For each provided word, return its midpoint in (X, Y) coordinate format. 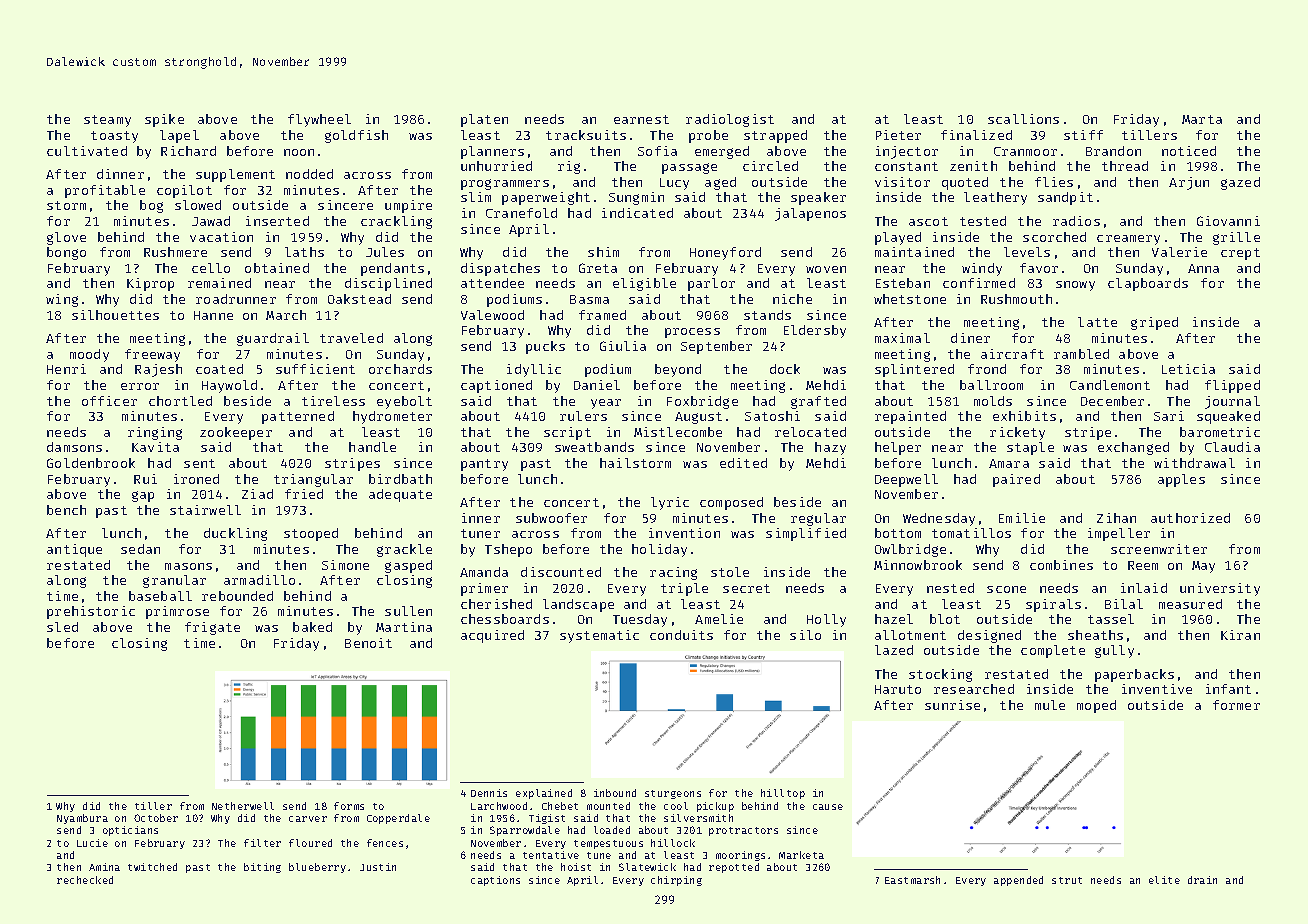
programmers (505, 184)
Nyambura (82, 819)
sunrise (952, 705)
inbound (615, 793)
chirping (676, 881)
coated (219, 369)
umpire (408, 206)
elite (1164, 880)
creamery (1128, 240)
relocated (810, 432)
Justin (378, 867)
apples (1181, 480)
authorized (1190, 518)
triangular (313, 480)
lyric (670, 503)
